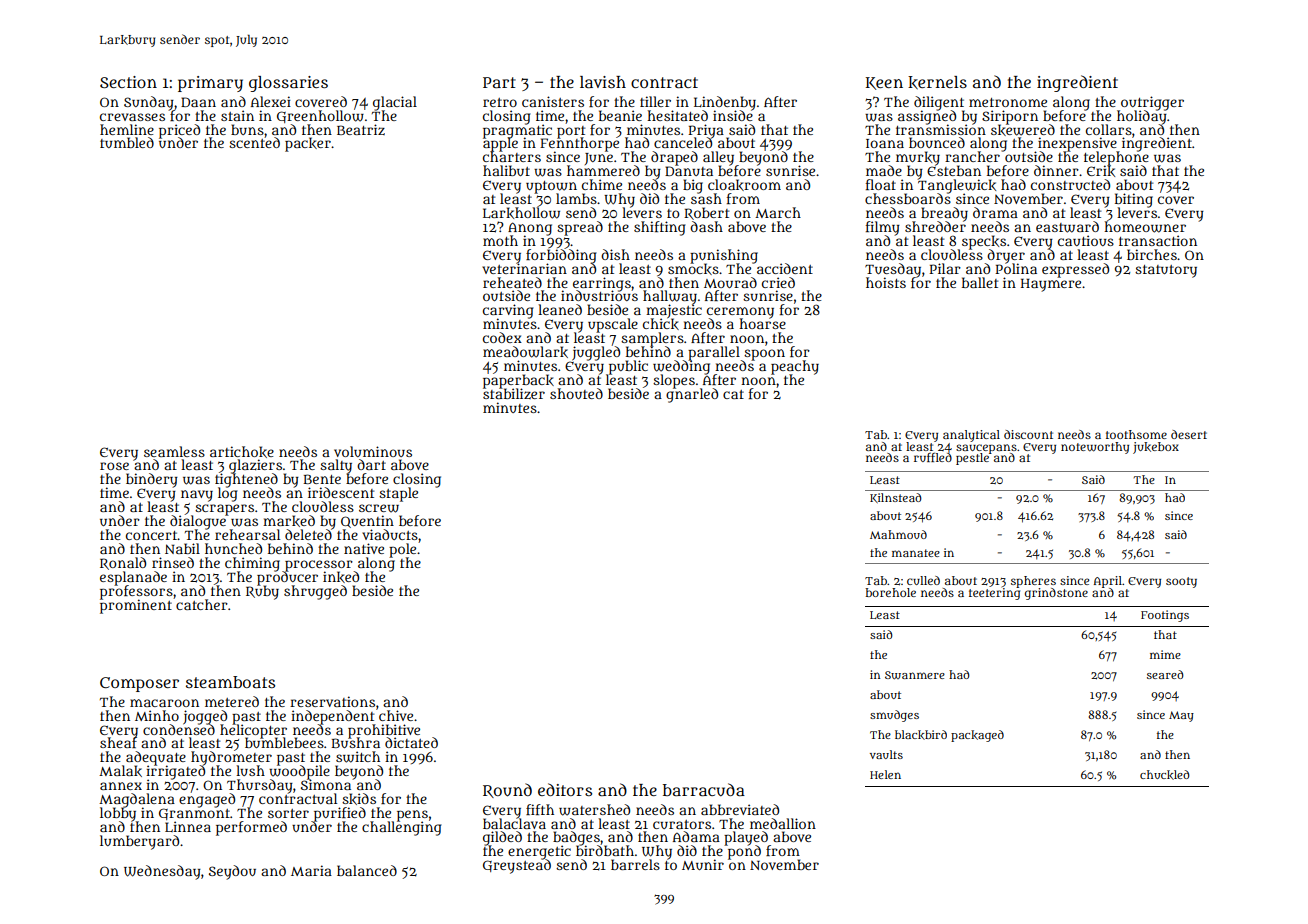 The image size is (1308, 924). I want to click on seamless, so click(174, 451).
